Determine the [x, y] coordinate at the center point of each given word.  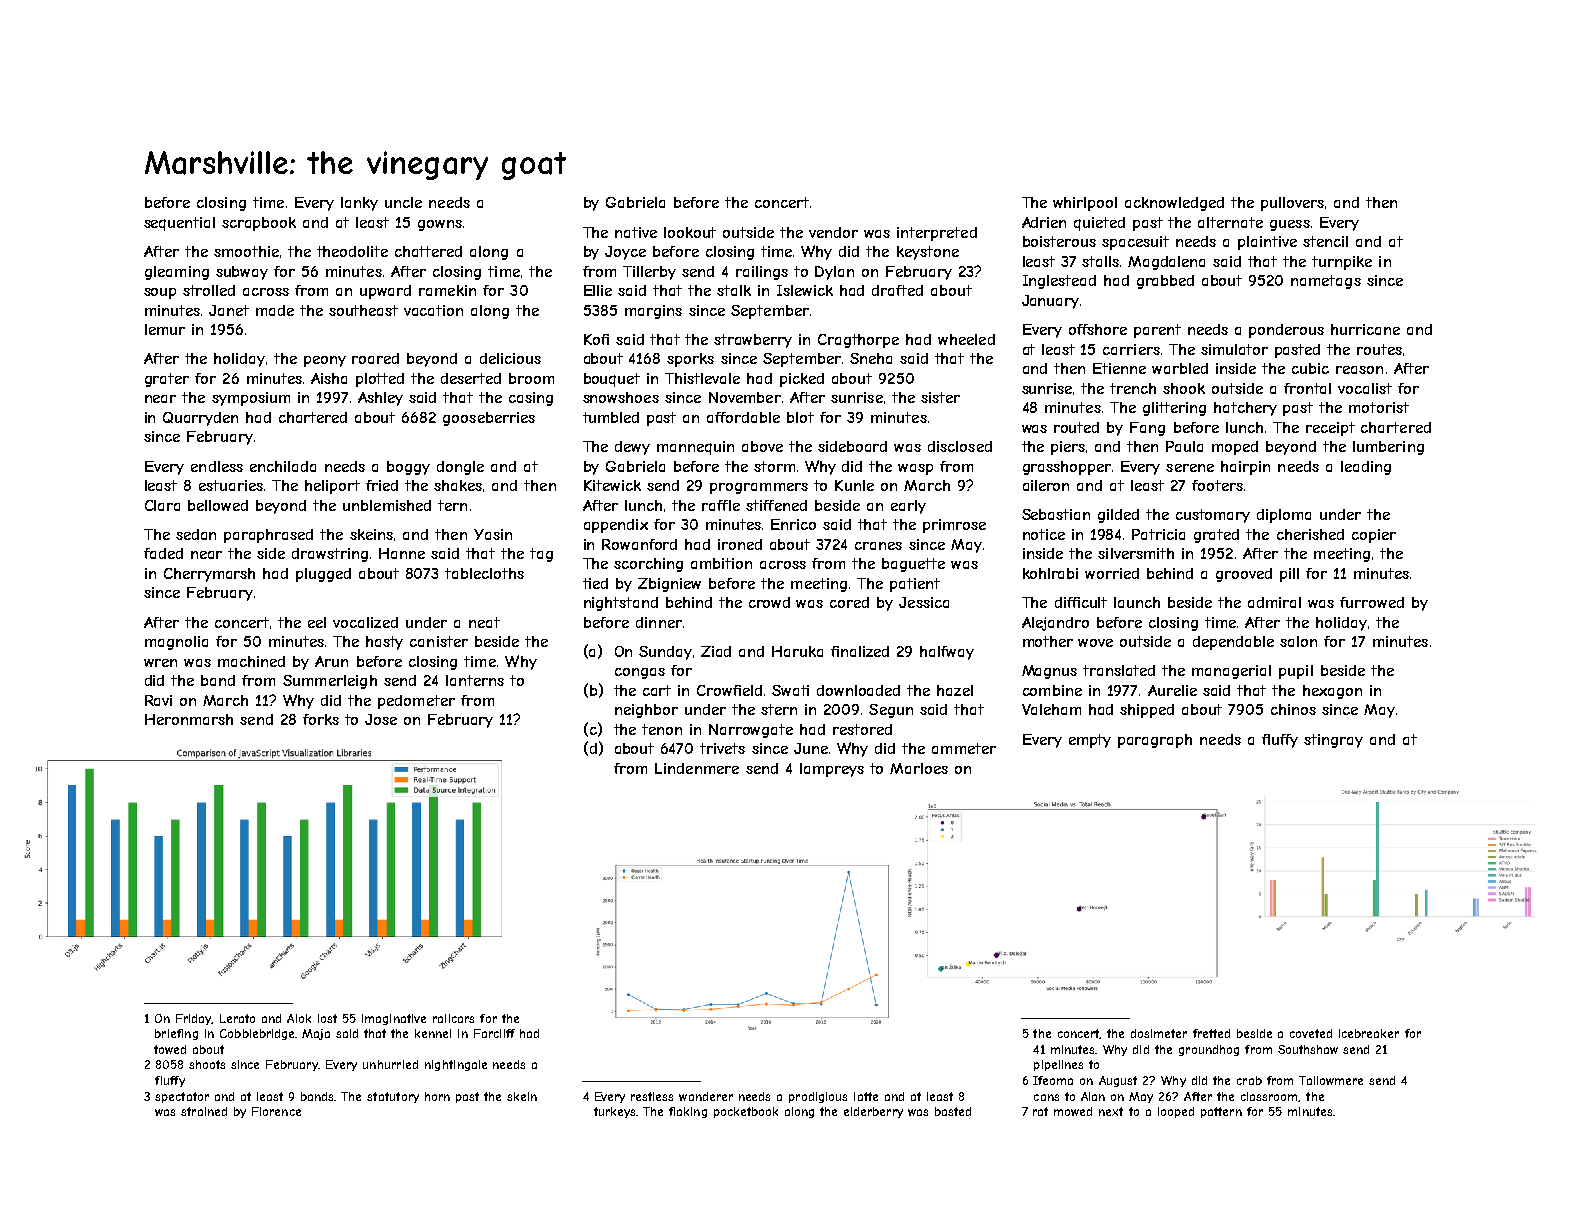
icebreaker [1369, 1033]
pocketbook [746, 1112]
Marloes [919, 768]
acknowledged [1174, 204]
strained [204, 1111]
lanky [359, 204]
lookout [690, 232]
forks [321, 719]
